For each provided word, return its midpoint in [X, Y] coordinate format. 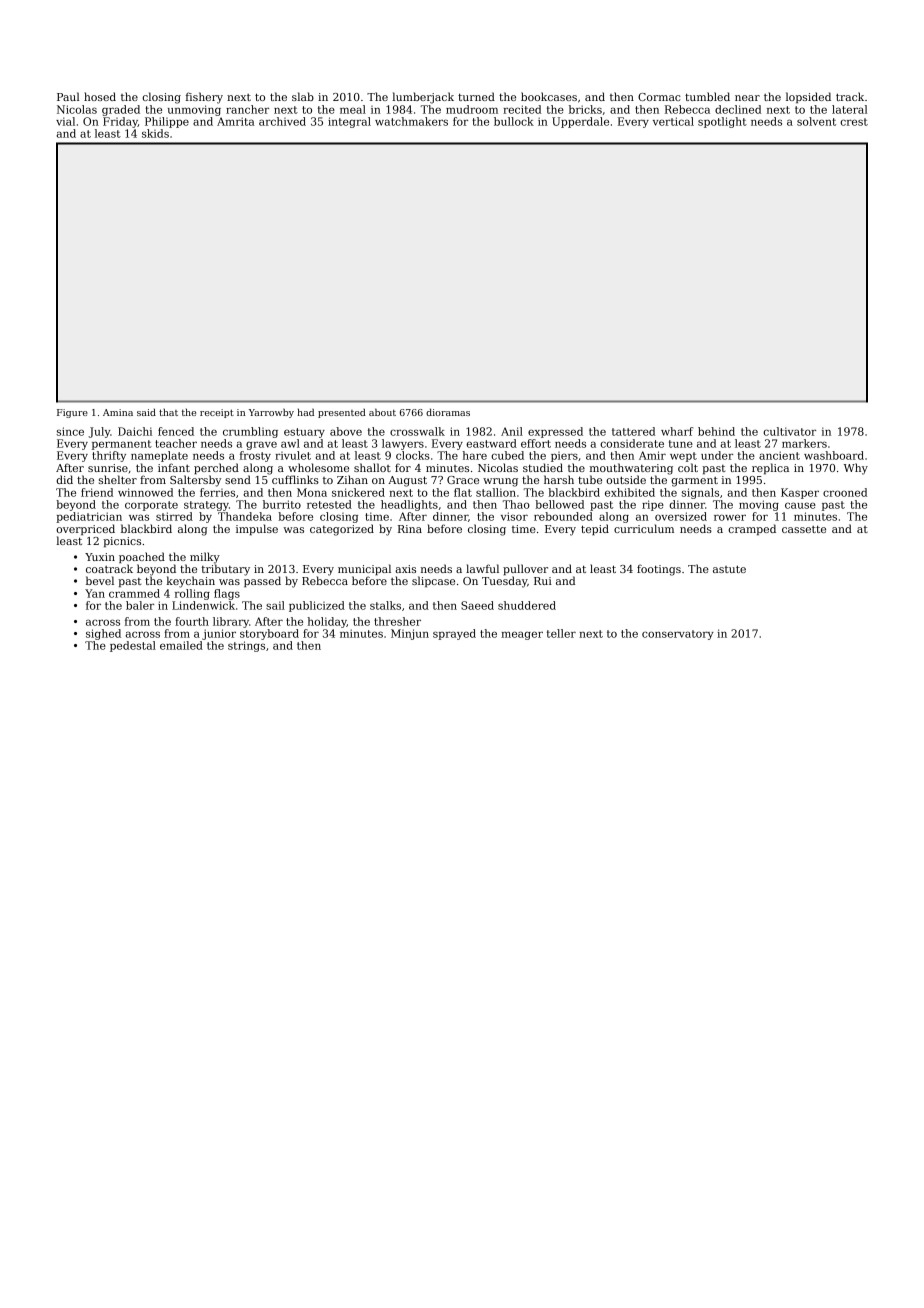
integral [349, 122]
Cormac [659, 97]
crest [854, 122]
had [305, 412]
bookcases [549, 96]
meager [522, 635]
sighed [103, 634]
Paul [68, 96]
